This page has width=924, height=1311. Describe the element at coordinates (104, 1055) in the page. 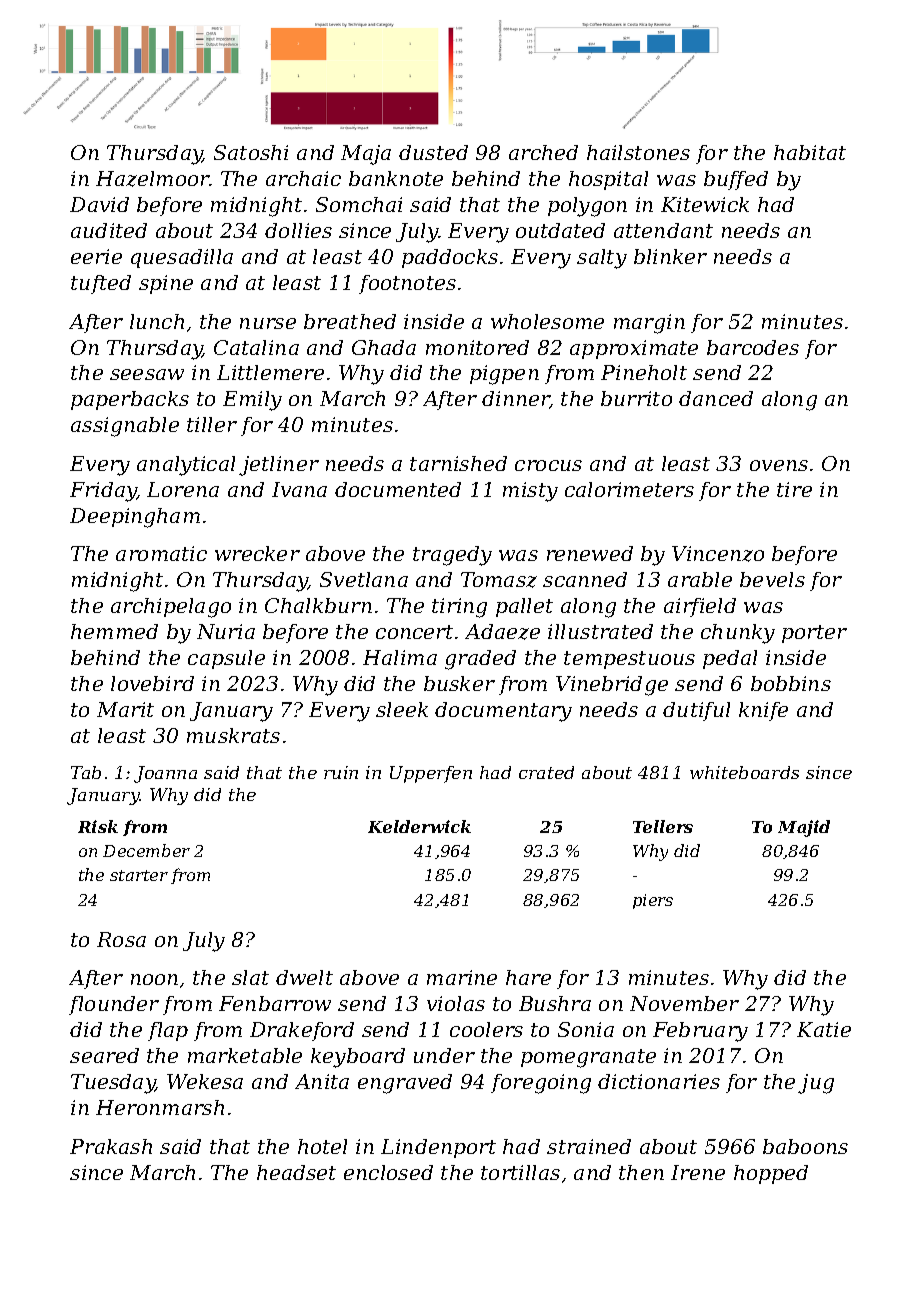

I see `seared` at that location.
